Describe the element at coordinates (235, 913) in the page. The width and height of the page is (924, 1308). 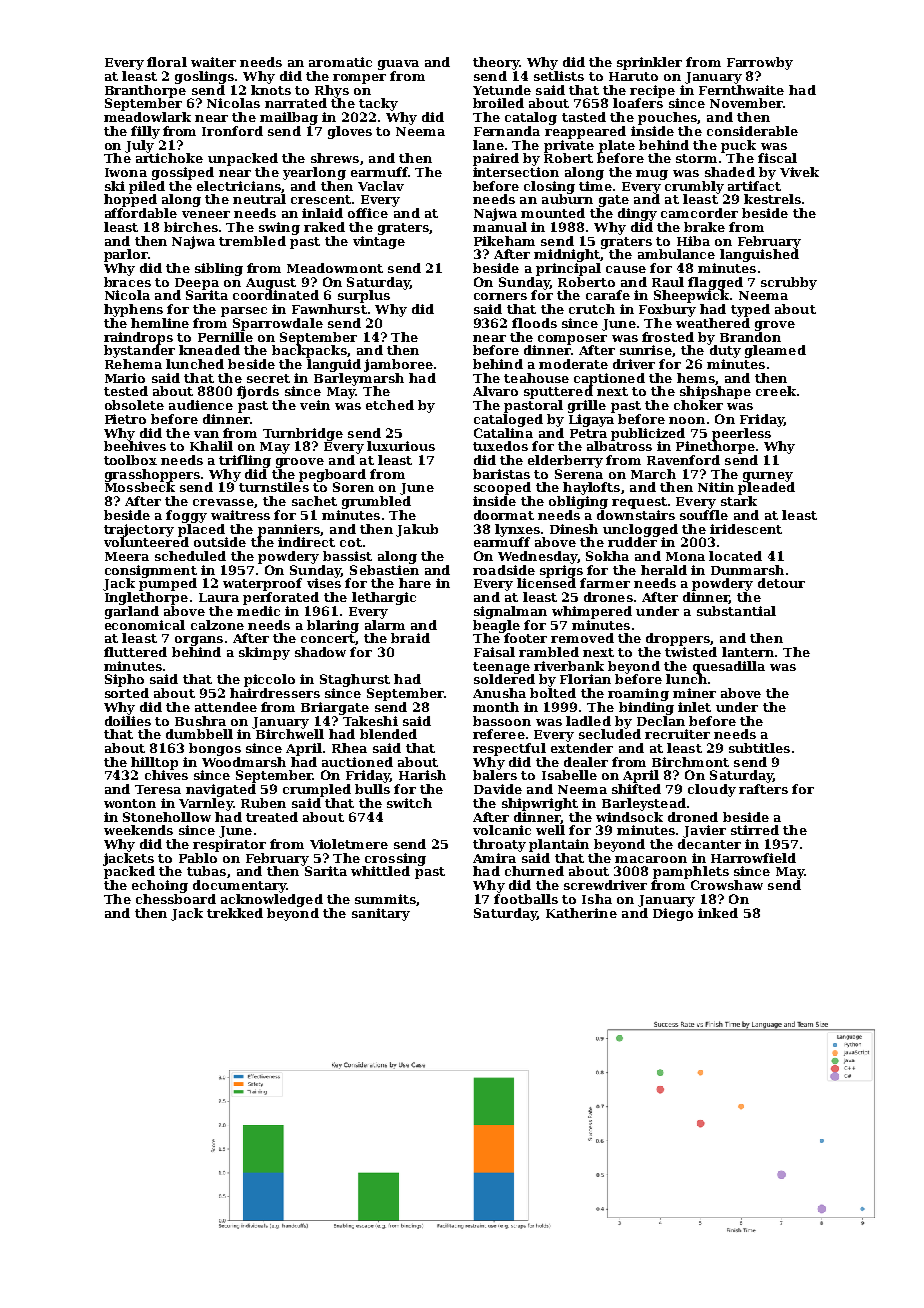
I see `trekked` at that location.
